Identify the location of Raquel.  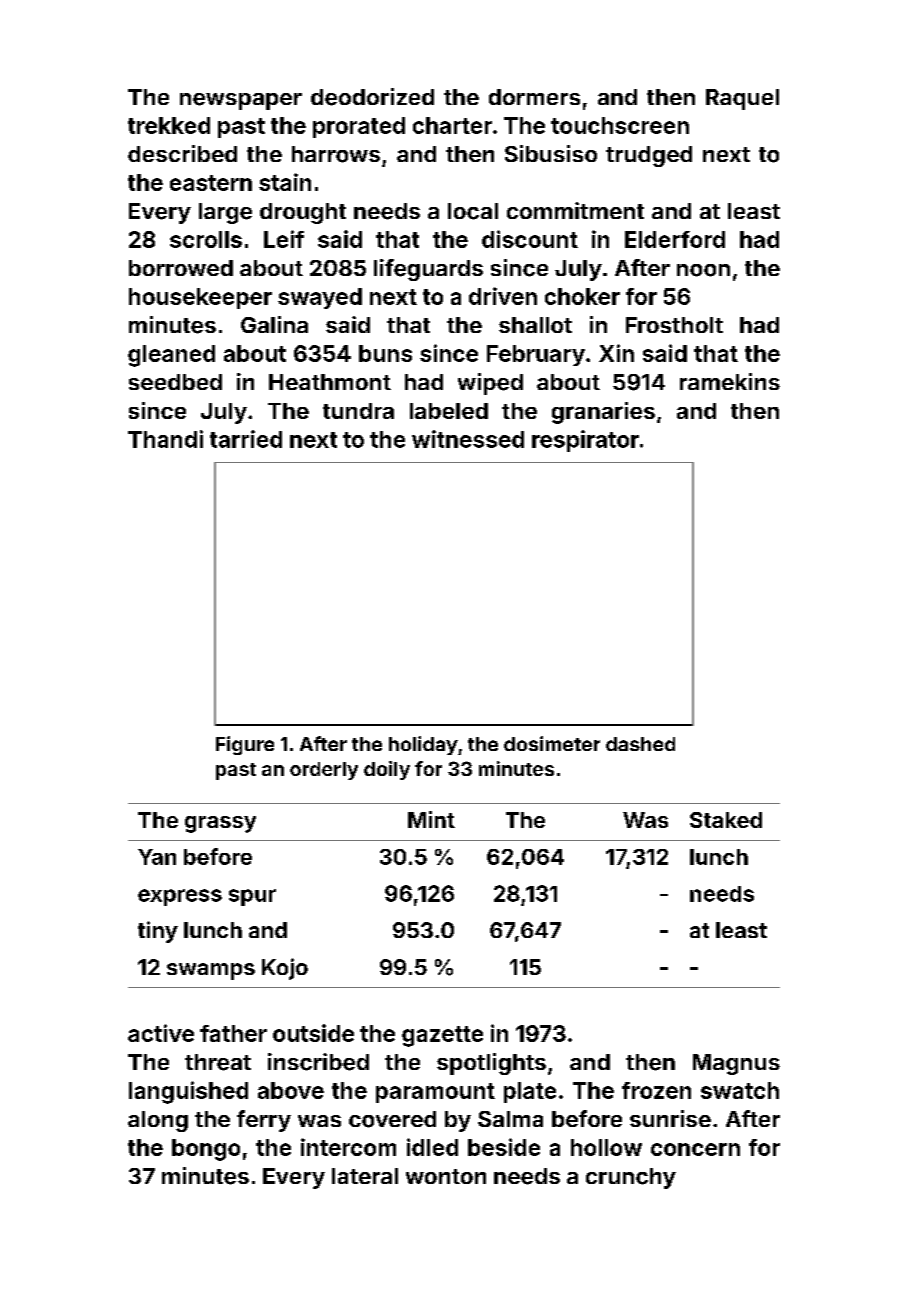
(742, 99).
